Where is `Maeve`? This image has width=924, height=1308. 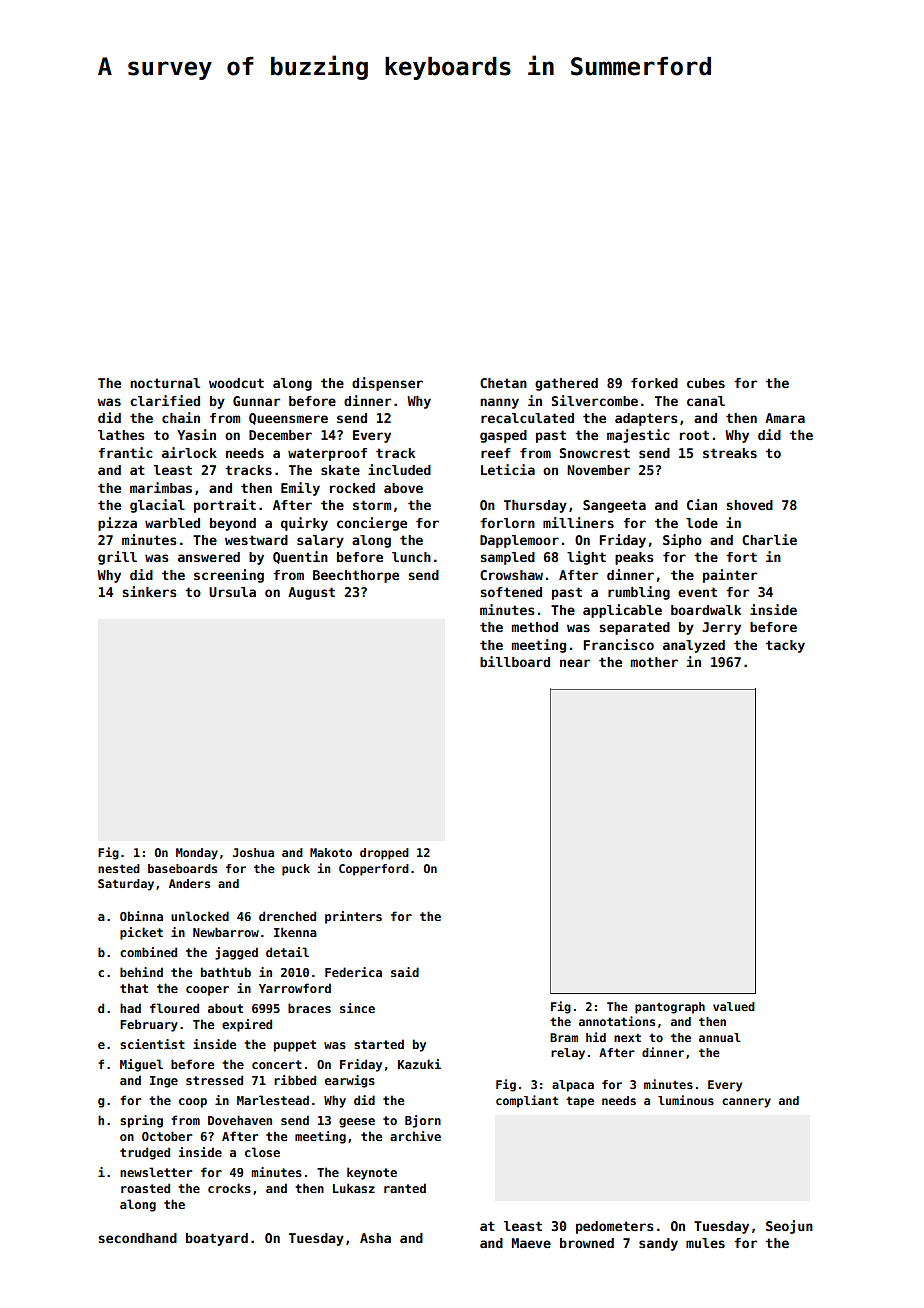
Maeve is located at coordinates (531, 1243).
